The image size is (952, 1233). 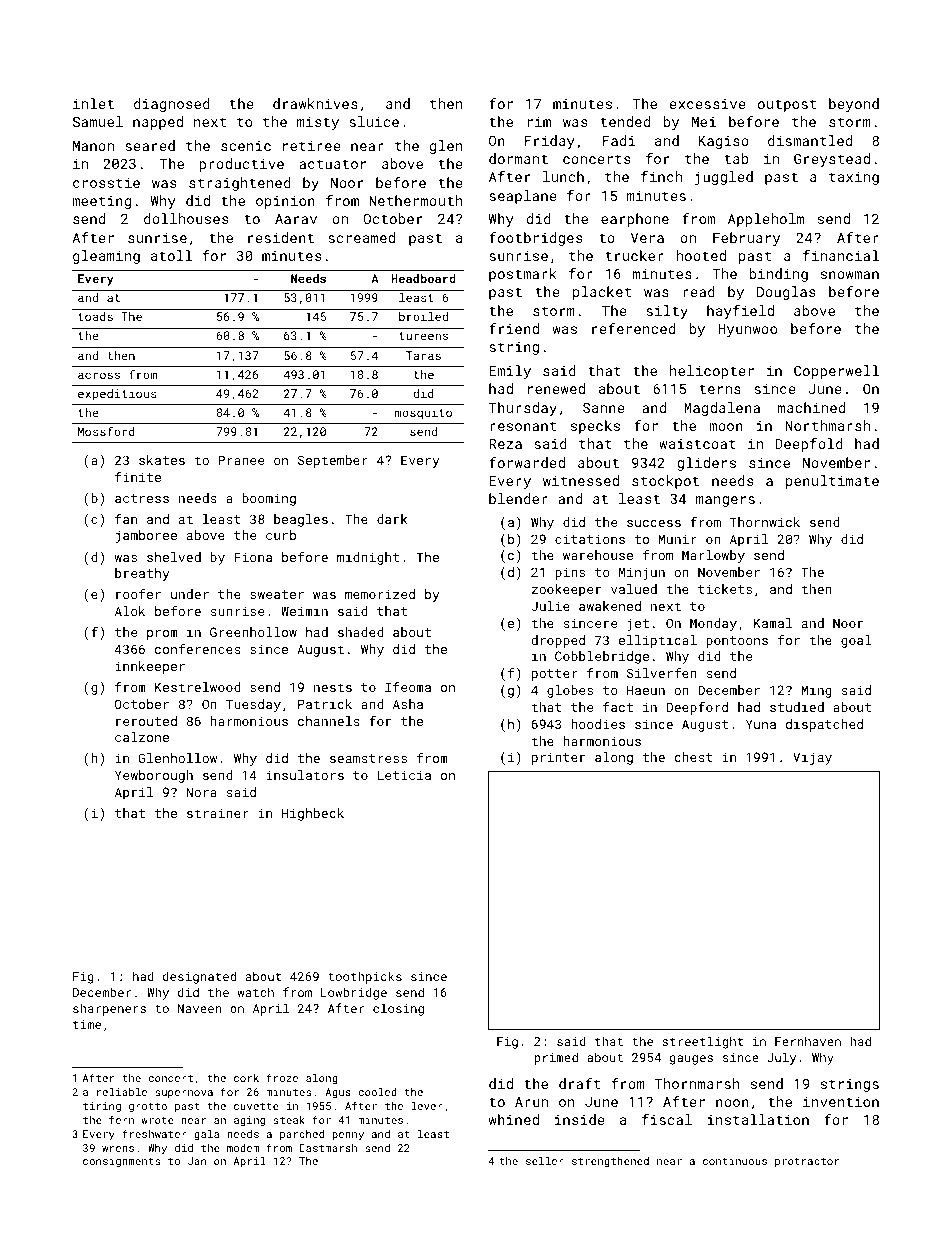 What do you see at coordinates (598, 724) in the screenshot?
I see `hoodies` at bounding box center [598, 724].
